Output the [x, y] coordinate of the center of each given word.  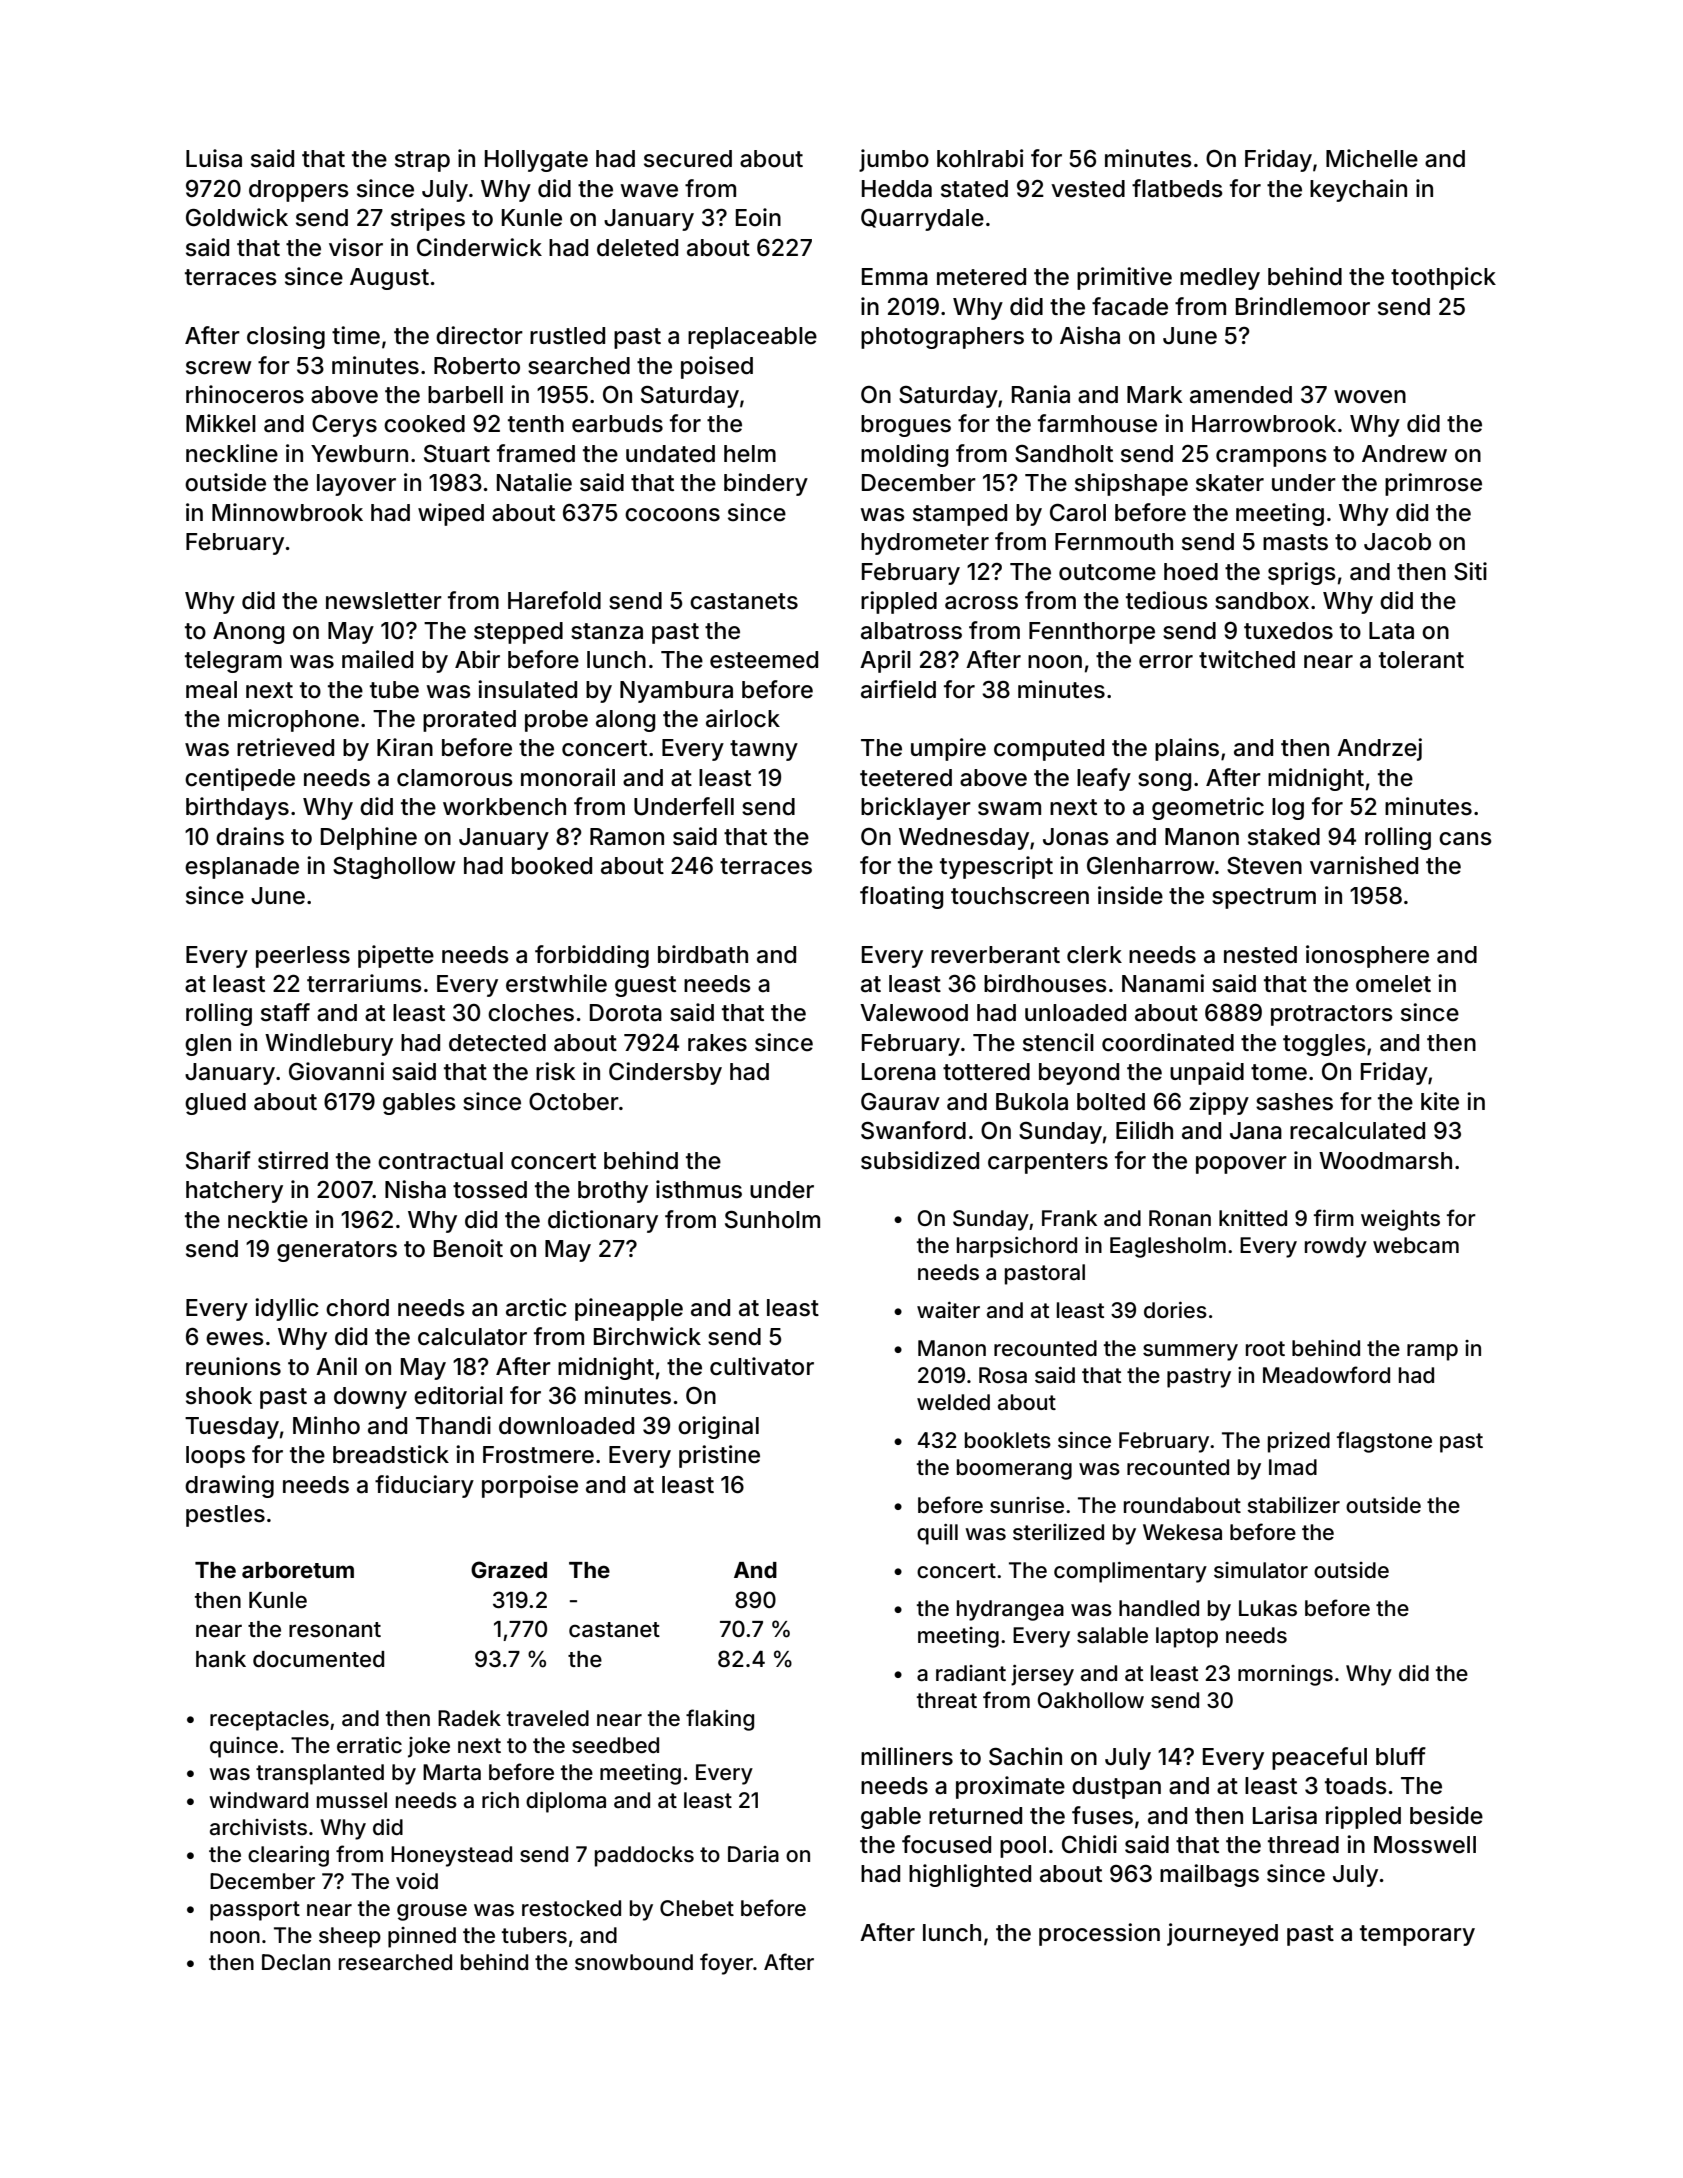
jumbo [894, 160]
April [885, 661]
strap [422, 161]
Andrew [1404, 454]
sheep [350, 1937]
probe [556, 721]
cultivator [762, 1366]
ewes [235, 1339]
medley [1220, 279]
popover [1241, 1165]
